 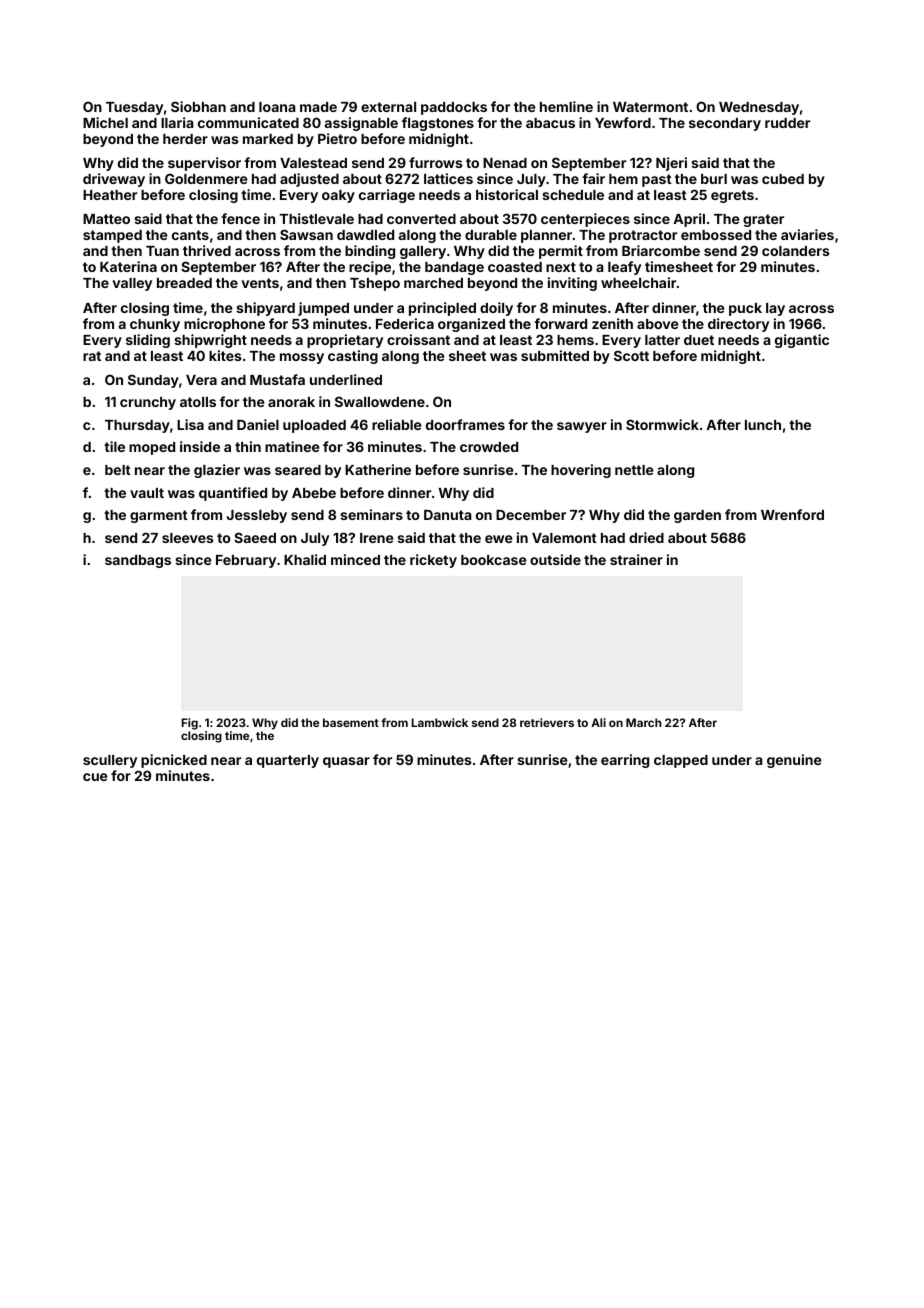 I want to click on genuine, so click(x=794, y=761).
